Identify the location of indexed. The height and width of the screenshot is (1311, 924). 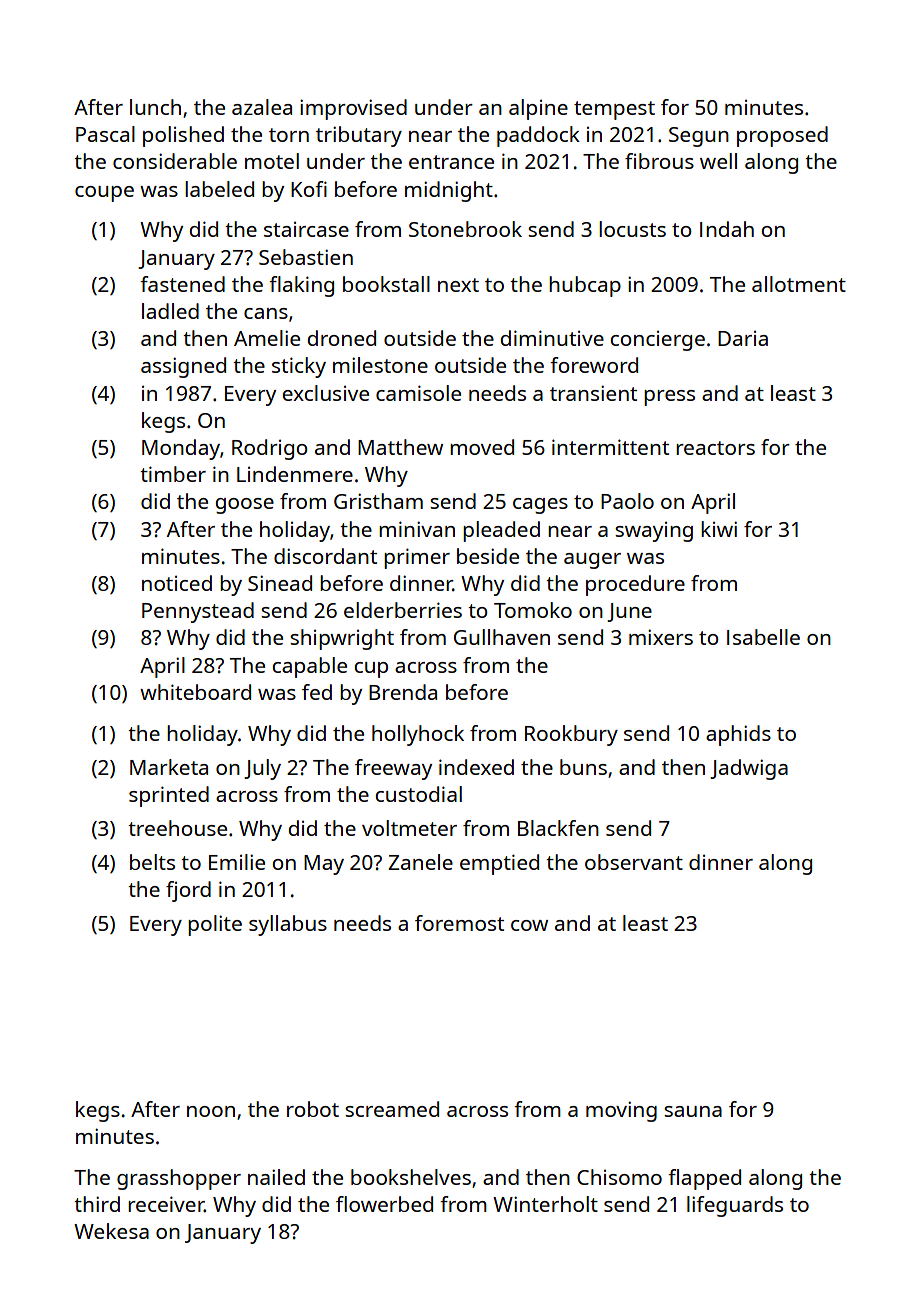
(476, 767).
